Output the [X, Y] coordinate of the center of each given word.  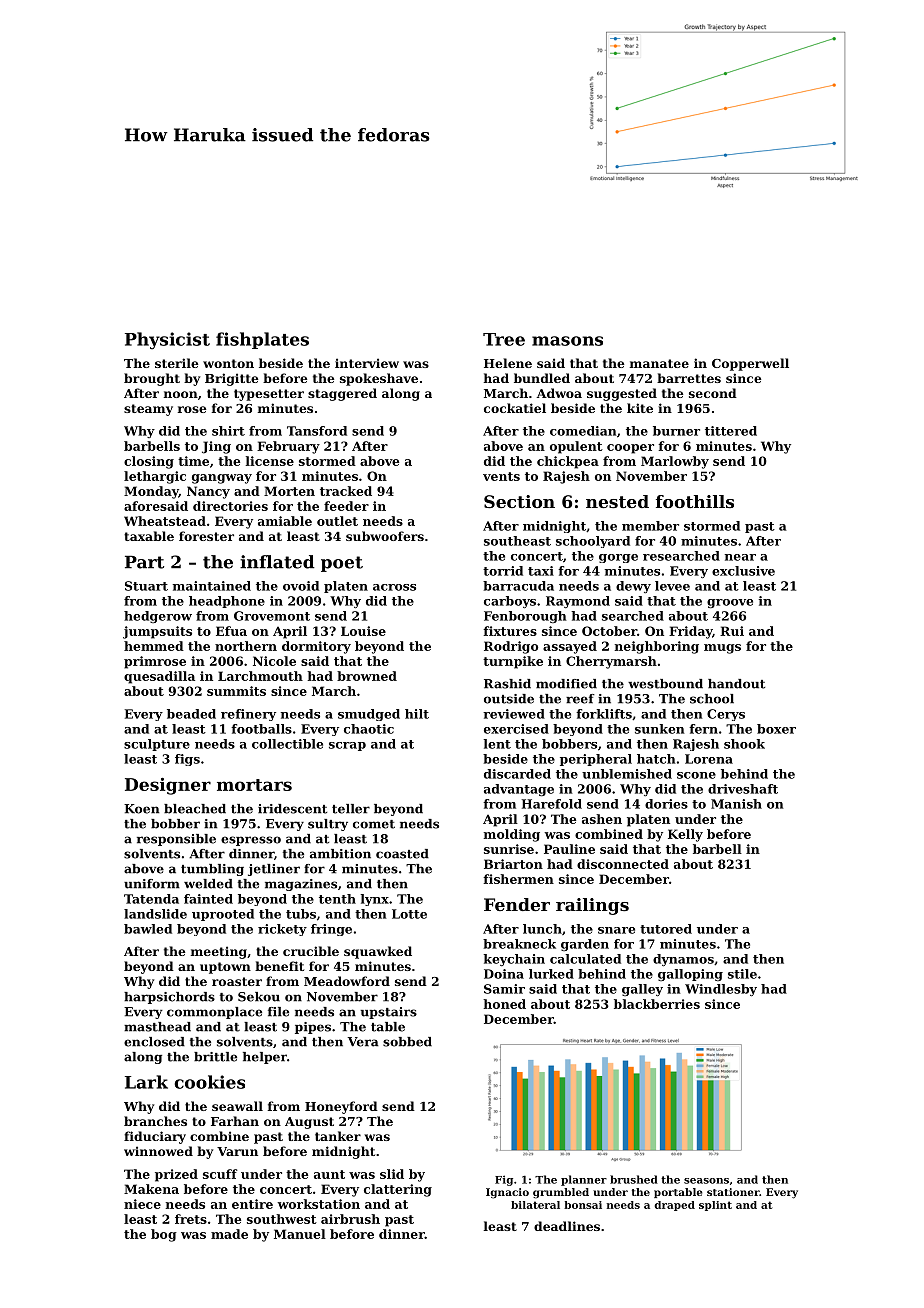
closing [149, 462]
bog [164, 1235]
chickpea [568, 462]
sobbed [407, 1042]
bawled [148, 929]
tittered [731, 431]
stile [742, 974]
